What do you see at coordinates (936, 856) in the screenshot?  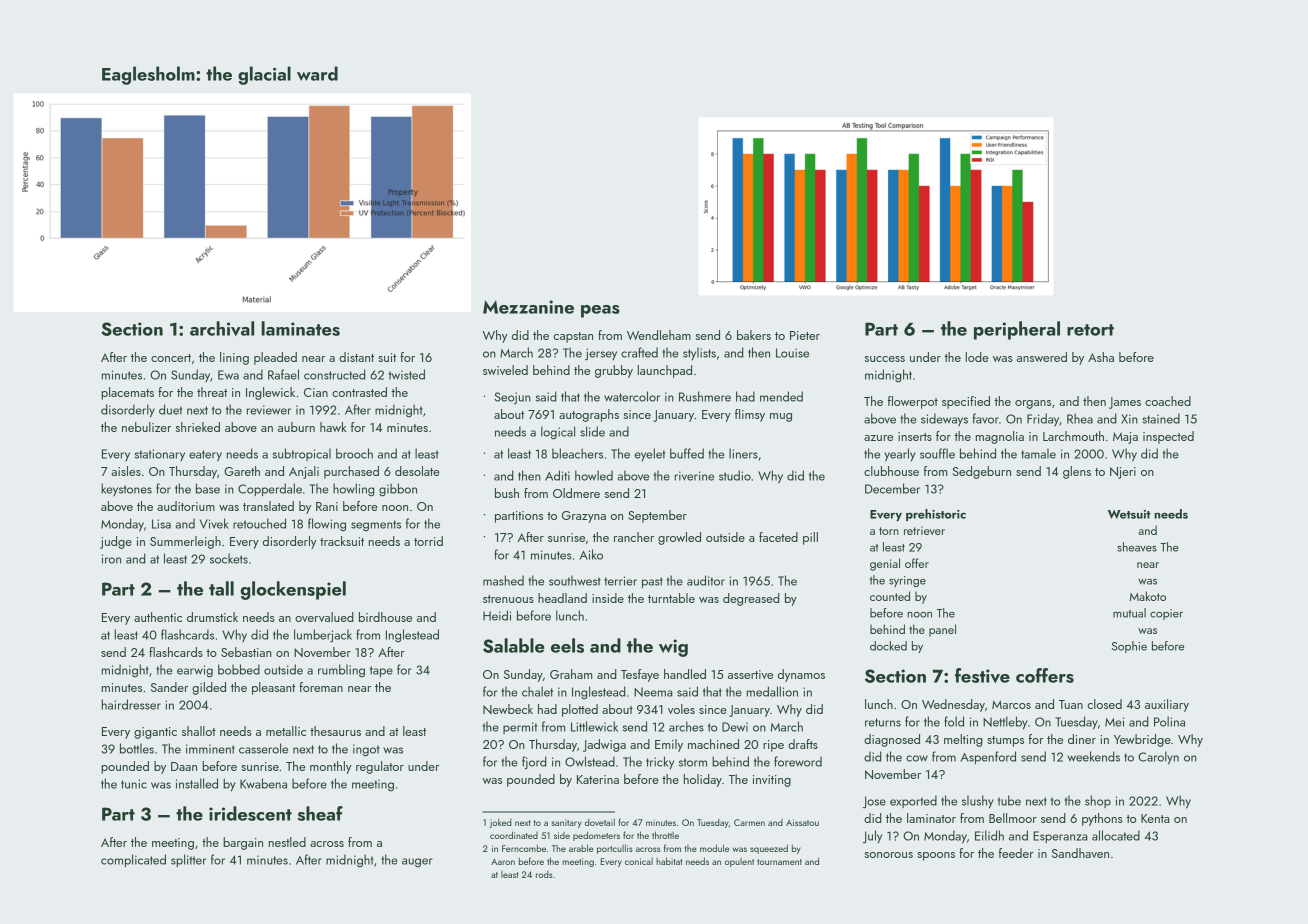 I see `spoons` at bounding box center [936, 856].
